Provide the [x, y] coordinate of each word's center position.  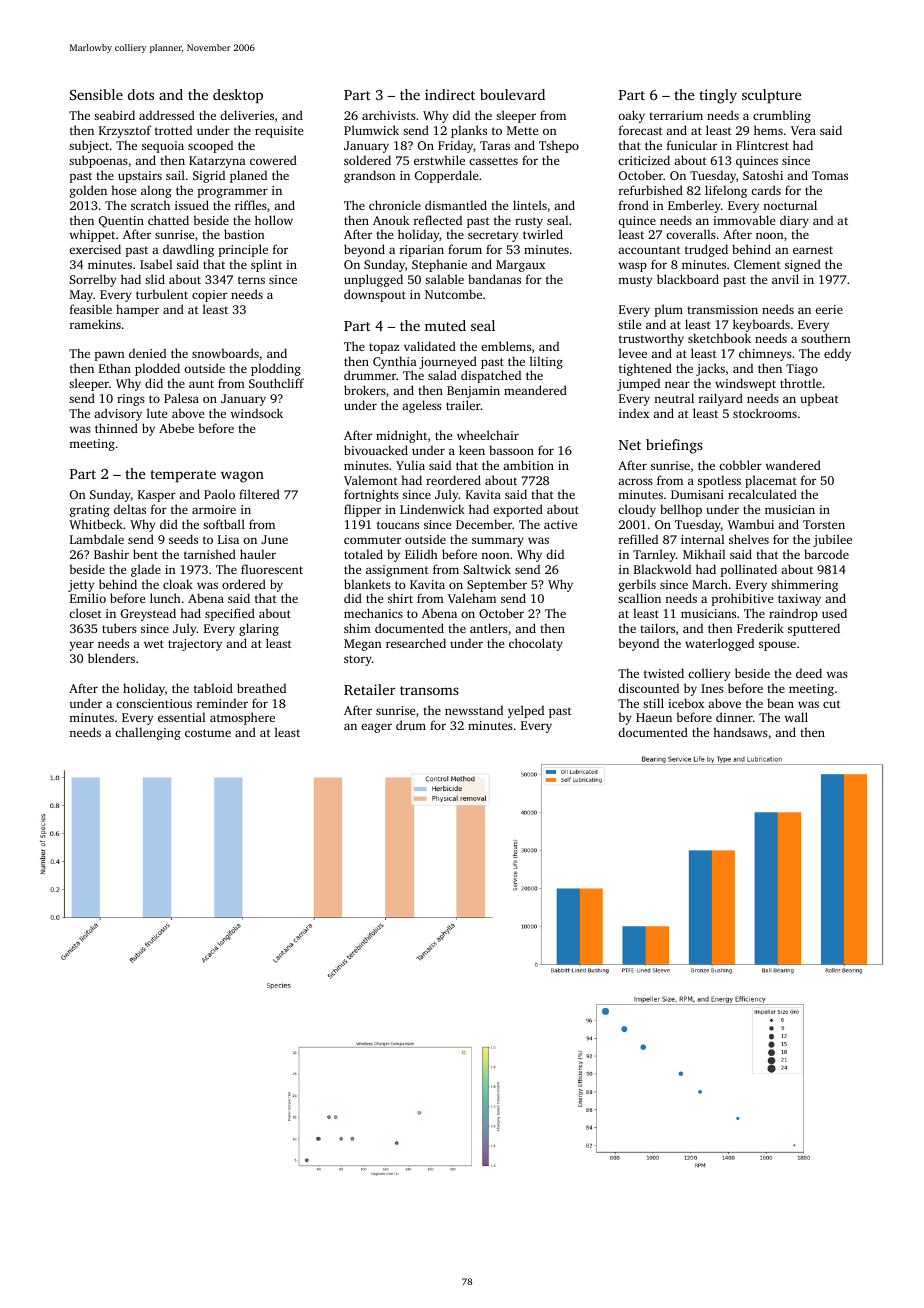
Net [630, 445]
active [560, 524]
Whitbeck [96, 524]
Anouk [391, 220]
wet [154, 644]
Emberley [694, 206]
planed [248, 176]
